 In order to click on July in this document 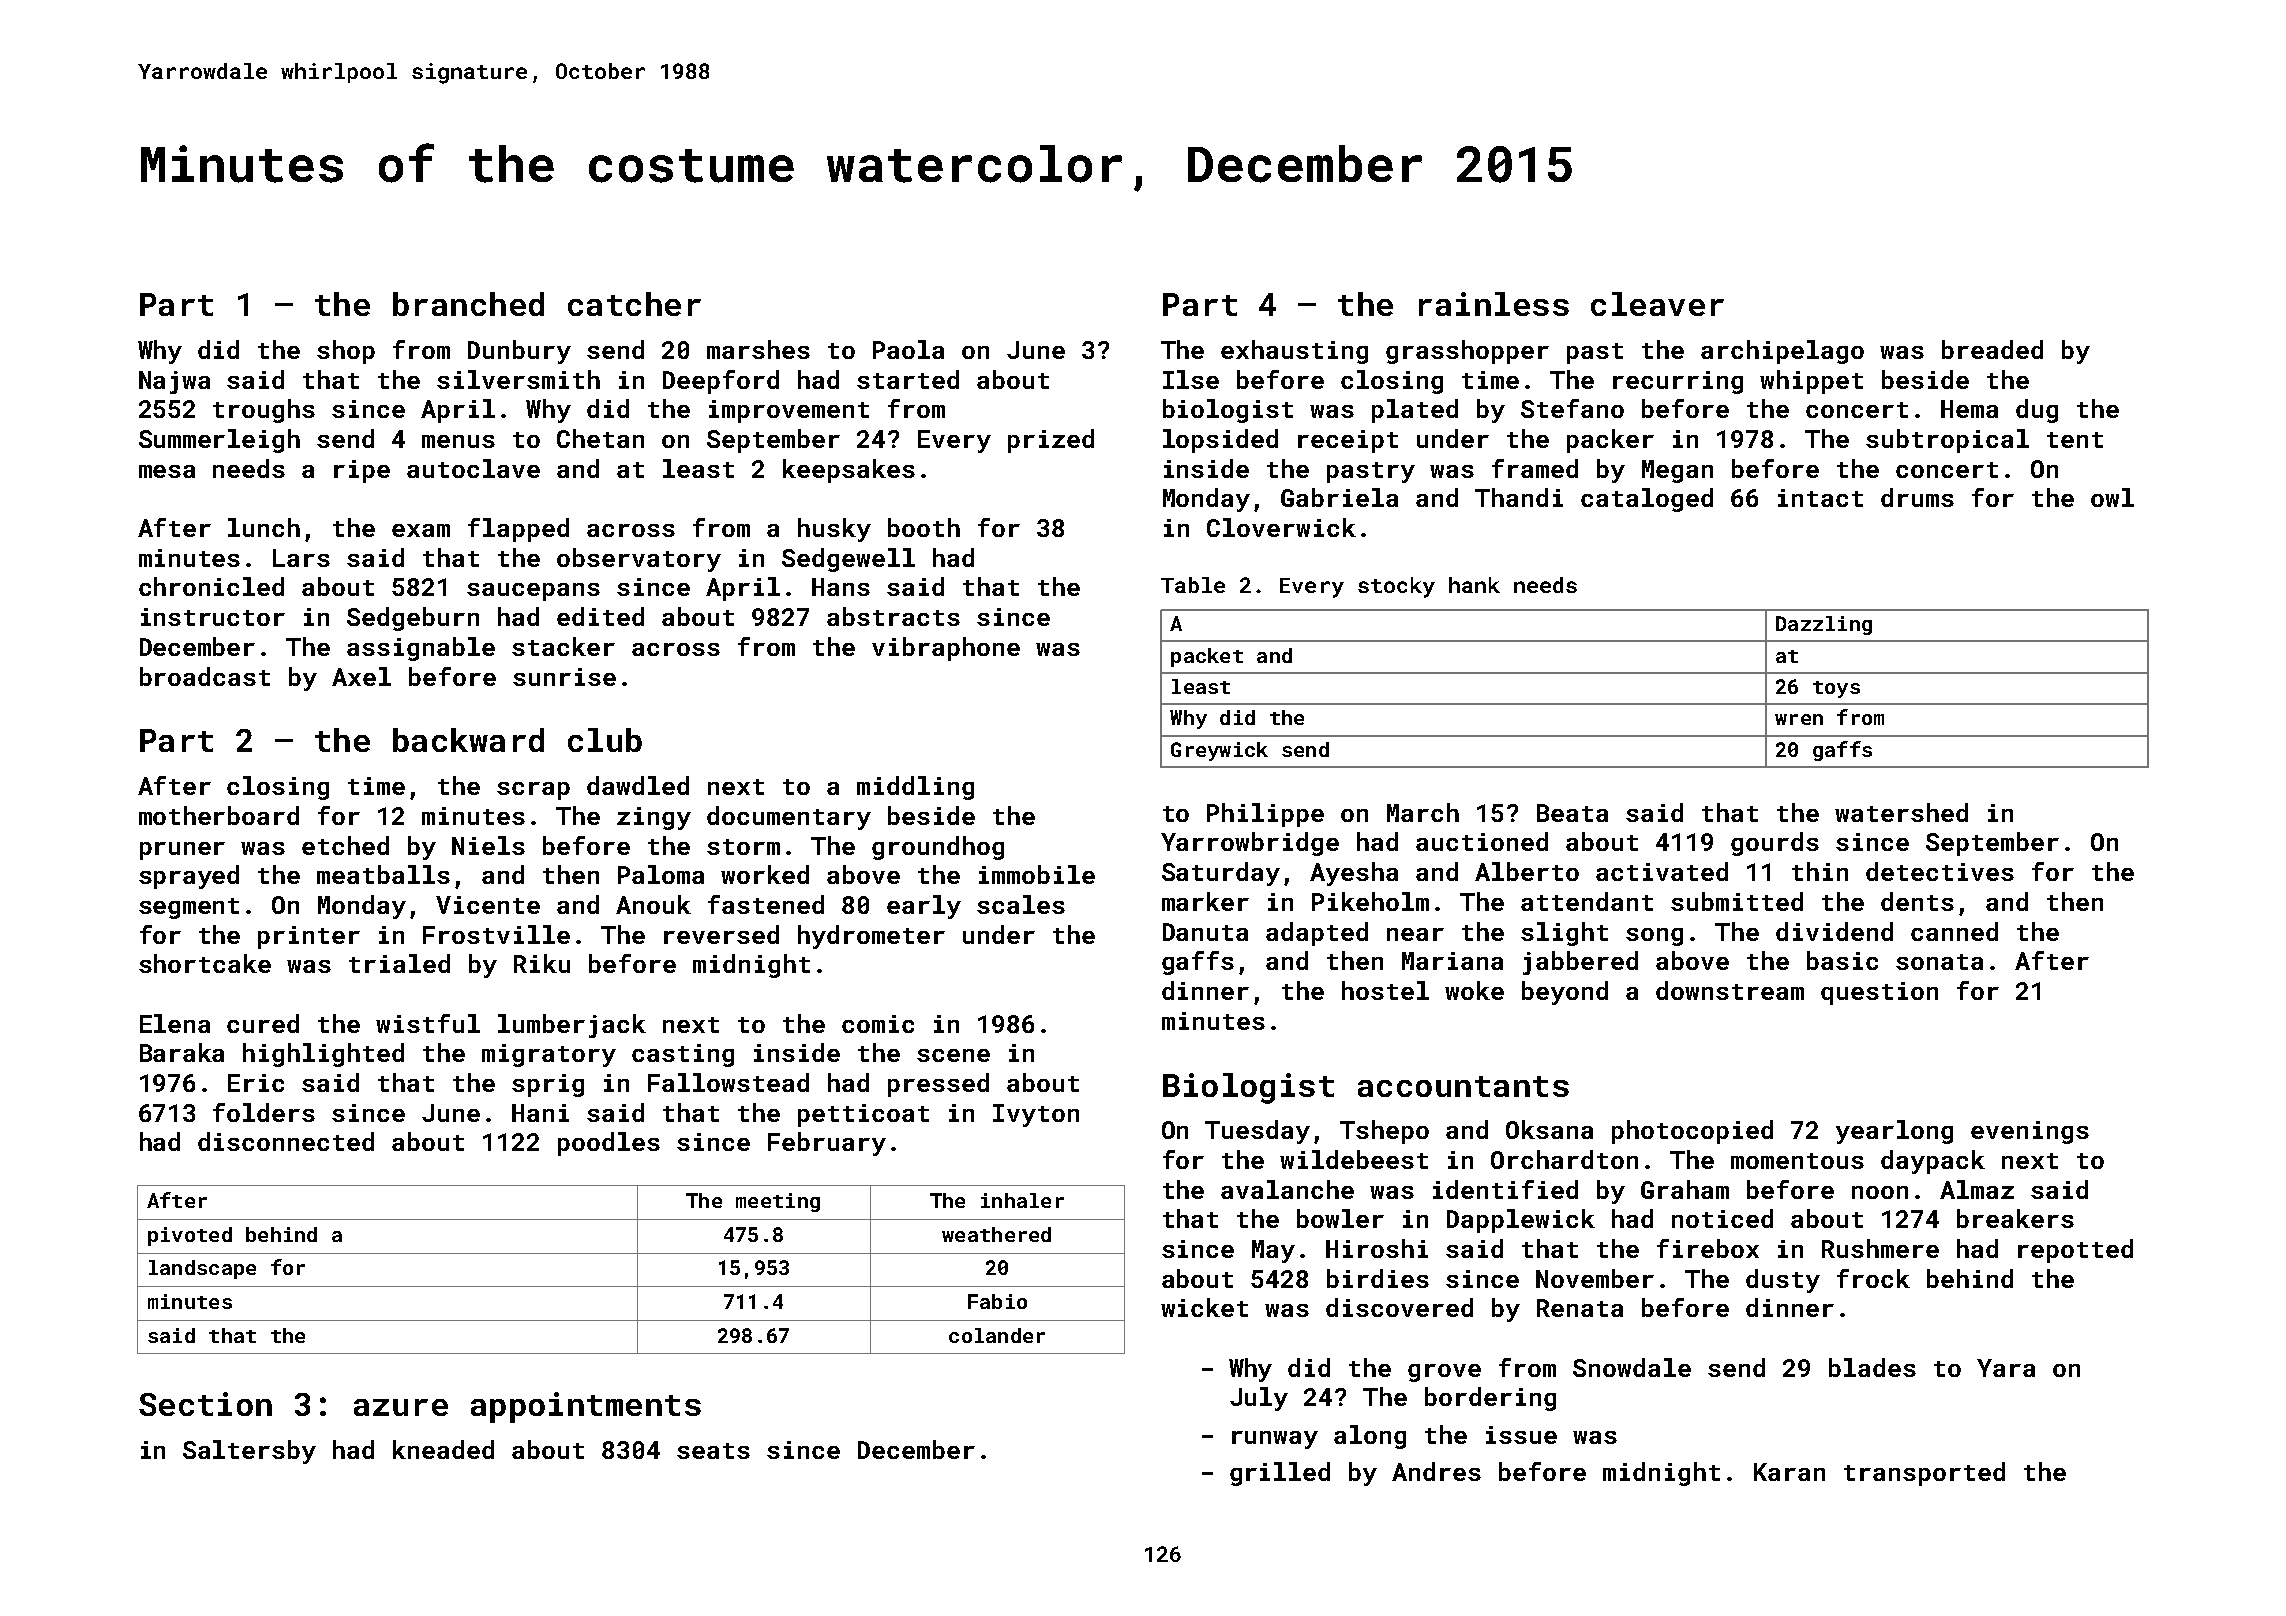, I will do `click(1259, 1399)`.
